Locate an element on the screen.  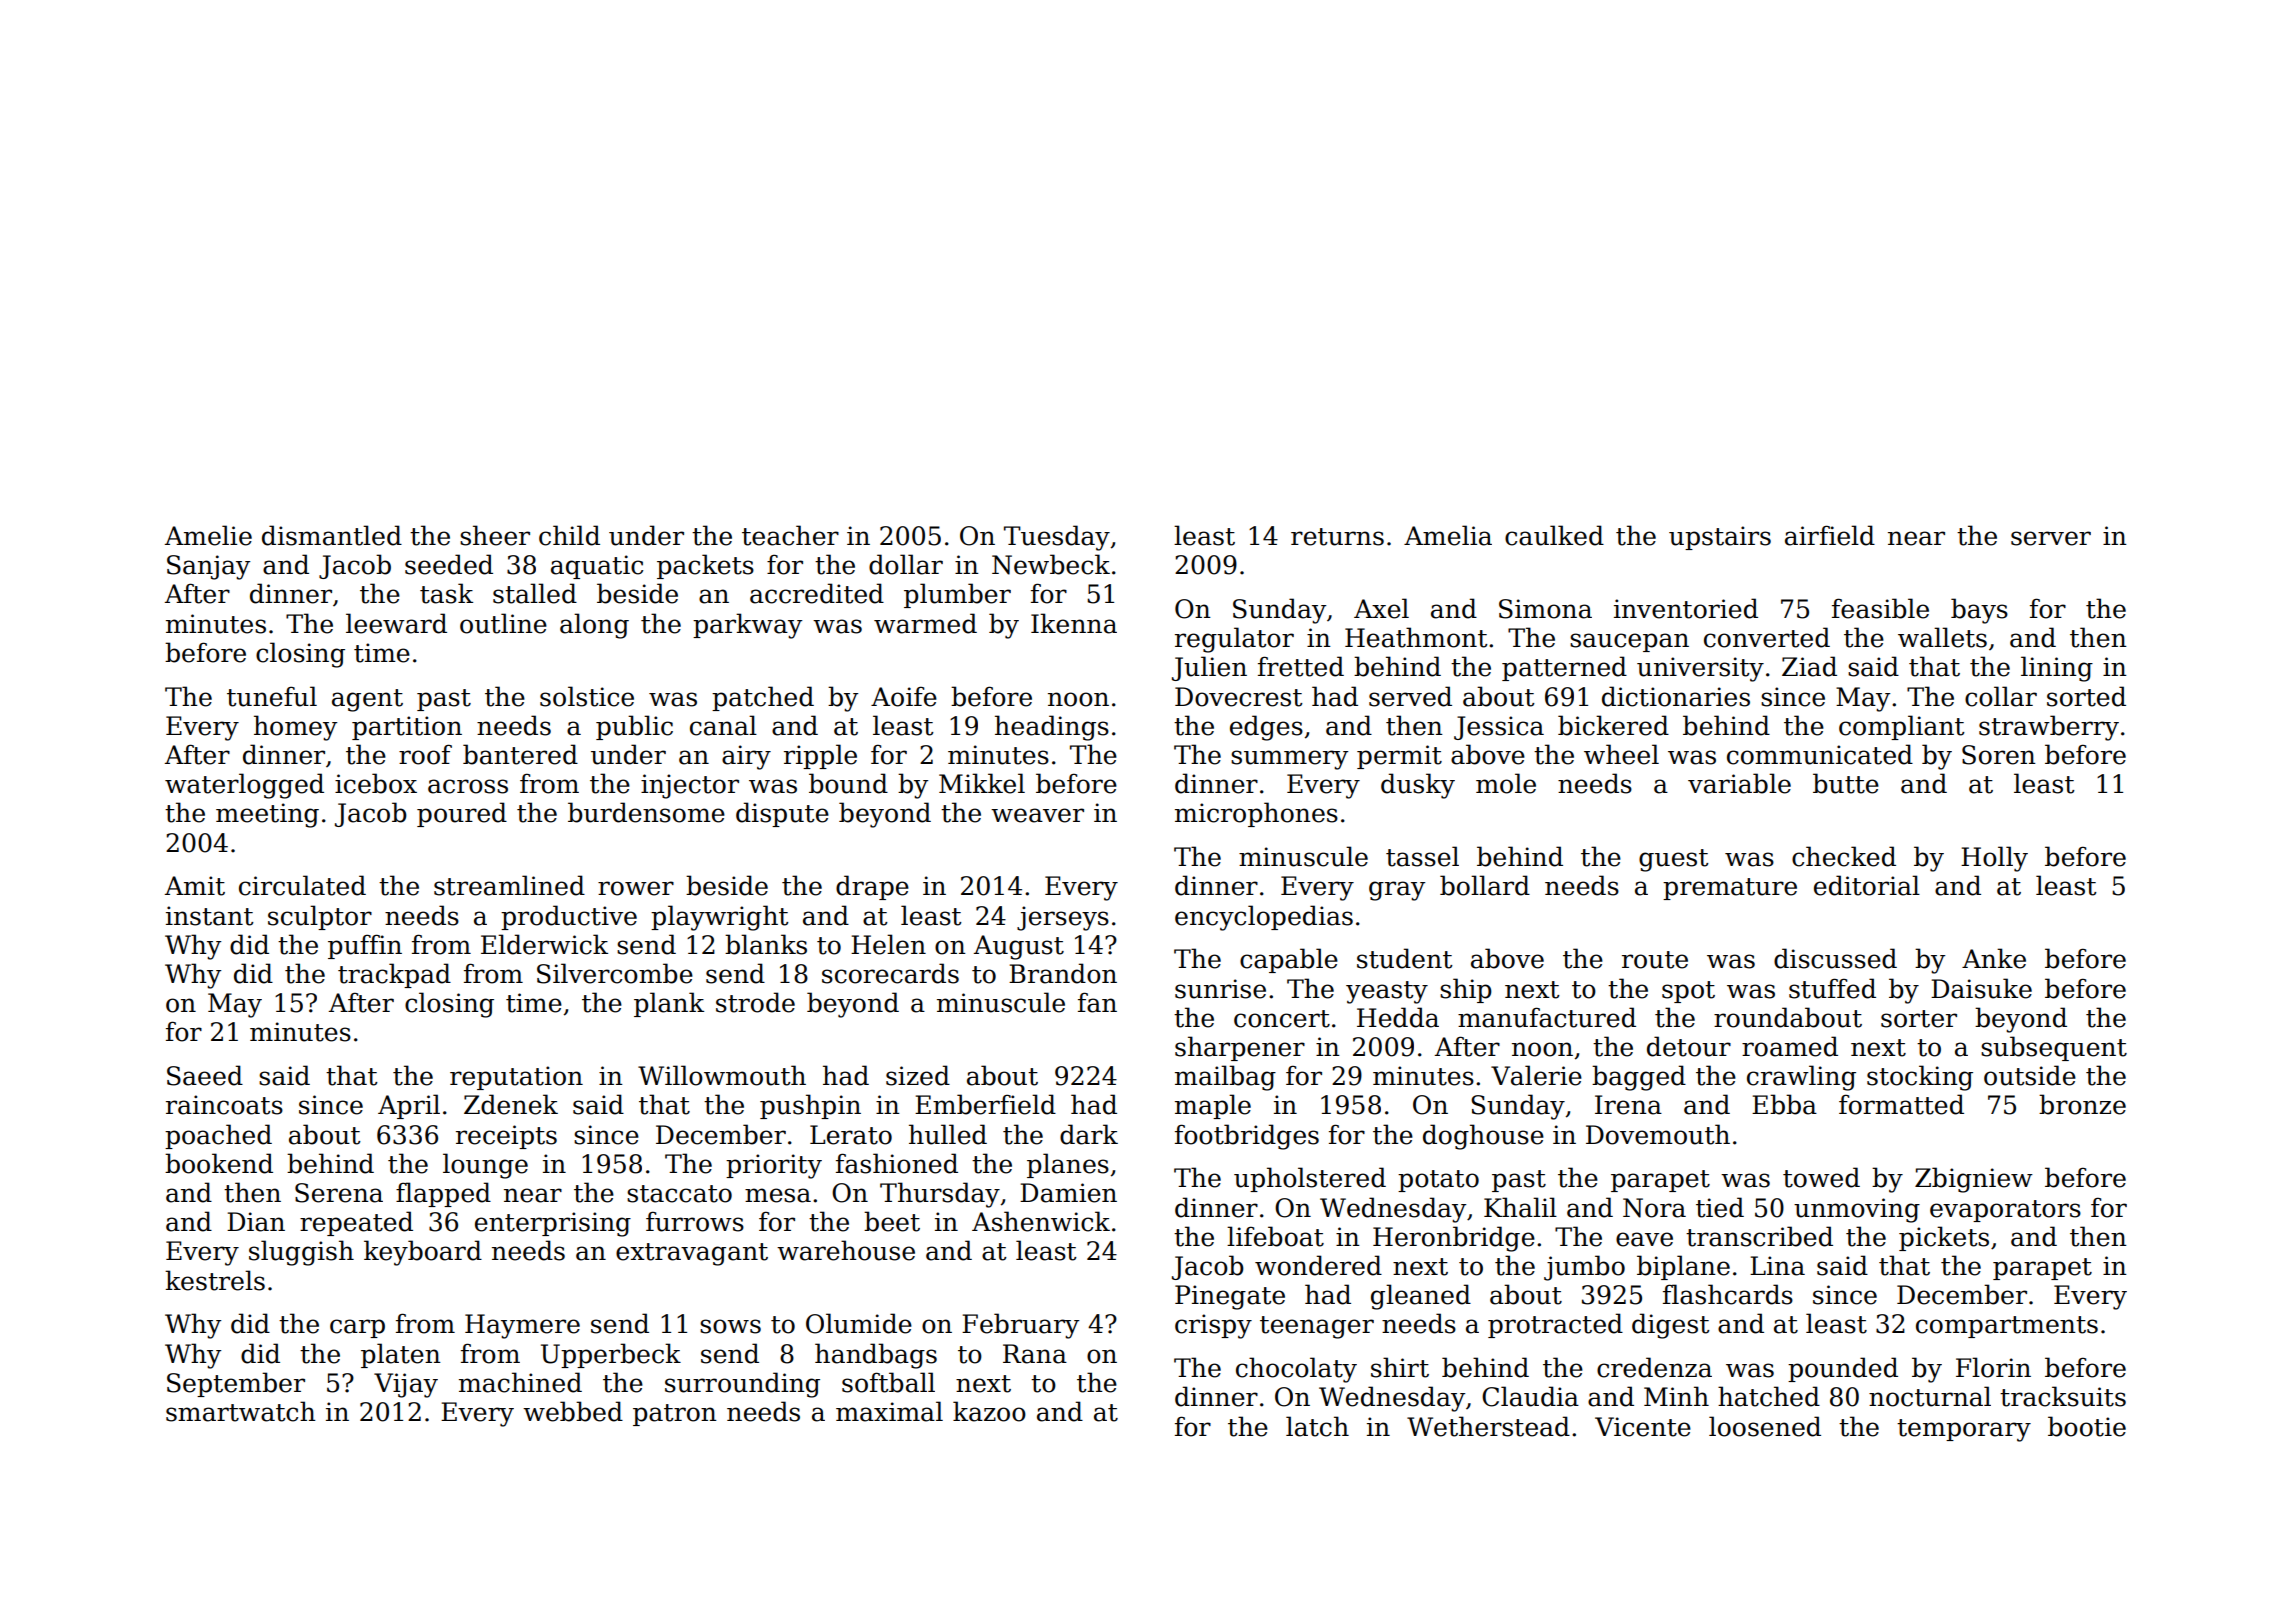
chocolaty is located at coordinates (1296, 1370).
